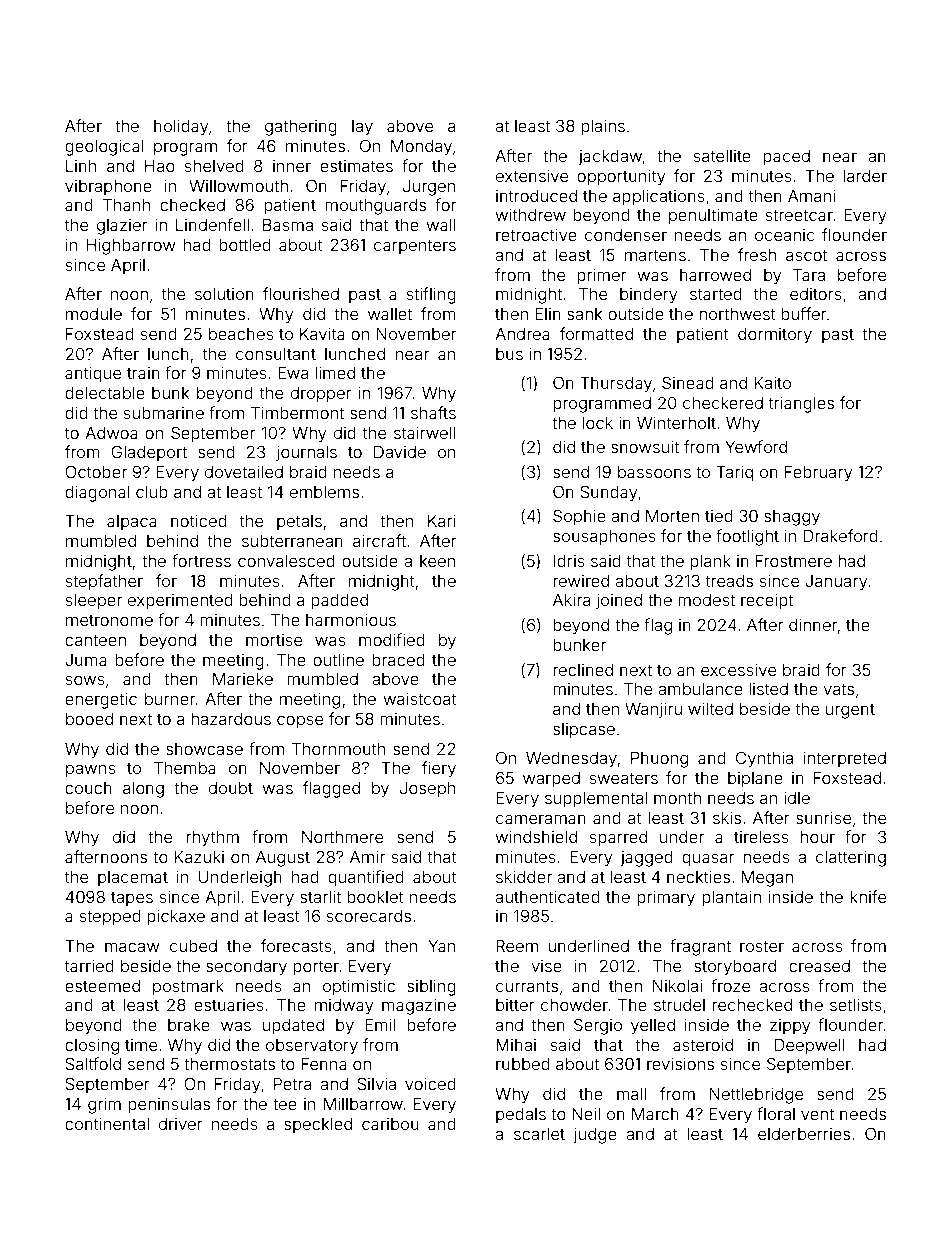  What do you see at coordinates (819, 474) in the document?
I see `February` at bounding box center [819, 474].
